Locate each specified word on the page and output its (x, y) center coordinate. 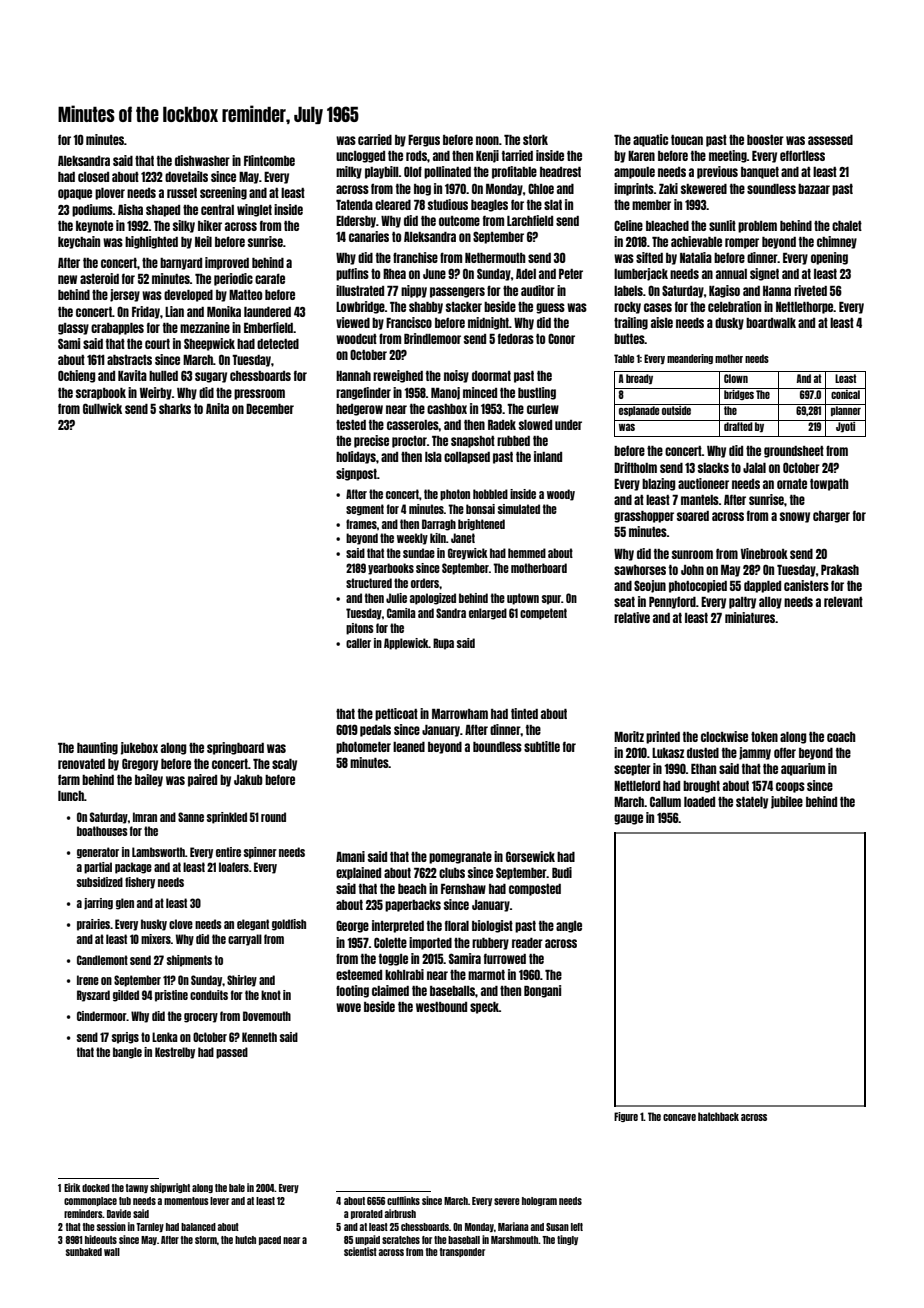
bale (237, 1188)
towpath (829, 485)
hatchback (718, 1116)
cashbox (447, 409)
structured (369, 583)
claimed (390, 990)
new (67, 279)
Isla (433, 457)
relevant (843, 602)
